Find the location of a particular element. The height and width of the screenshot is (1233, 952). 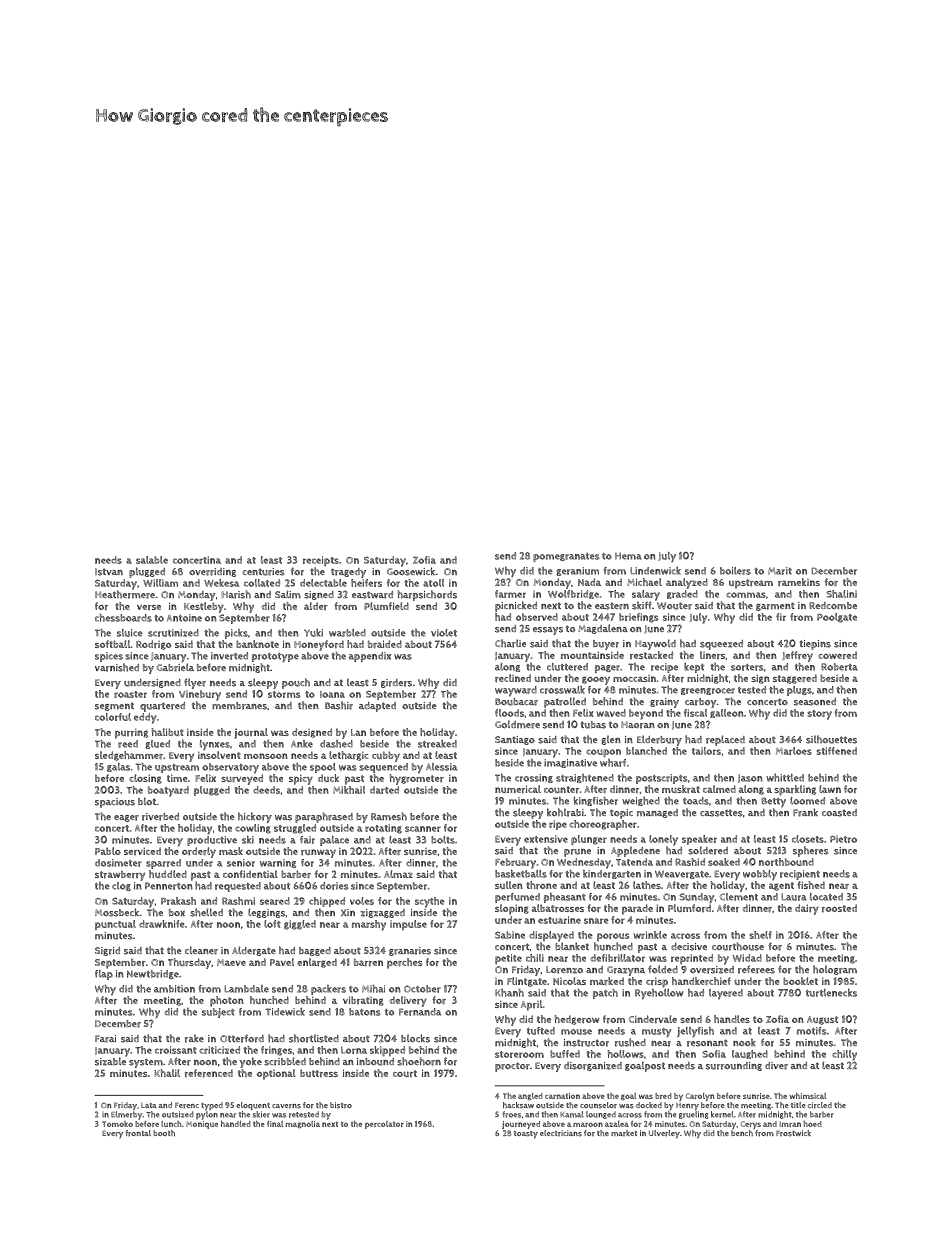

garment is located at coordinates (775, 606).
